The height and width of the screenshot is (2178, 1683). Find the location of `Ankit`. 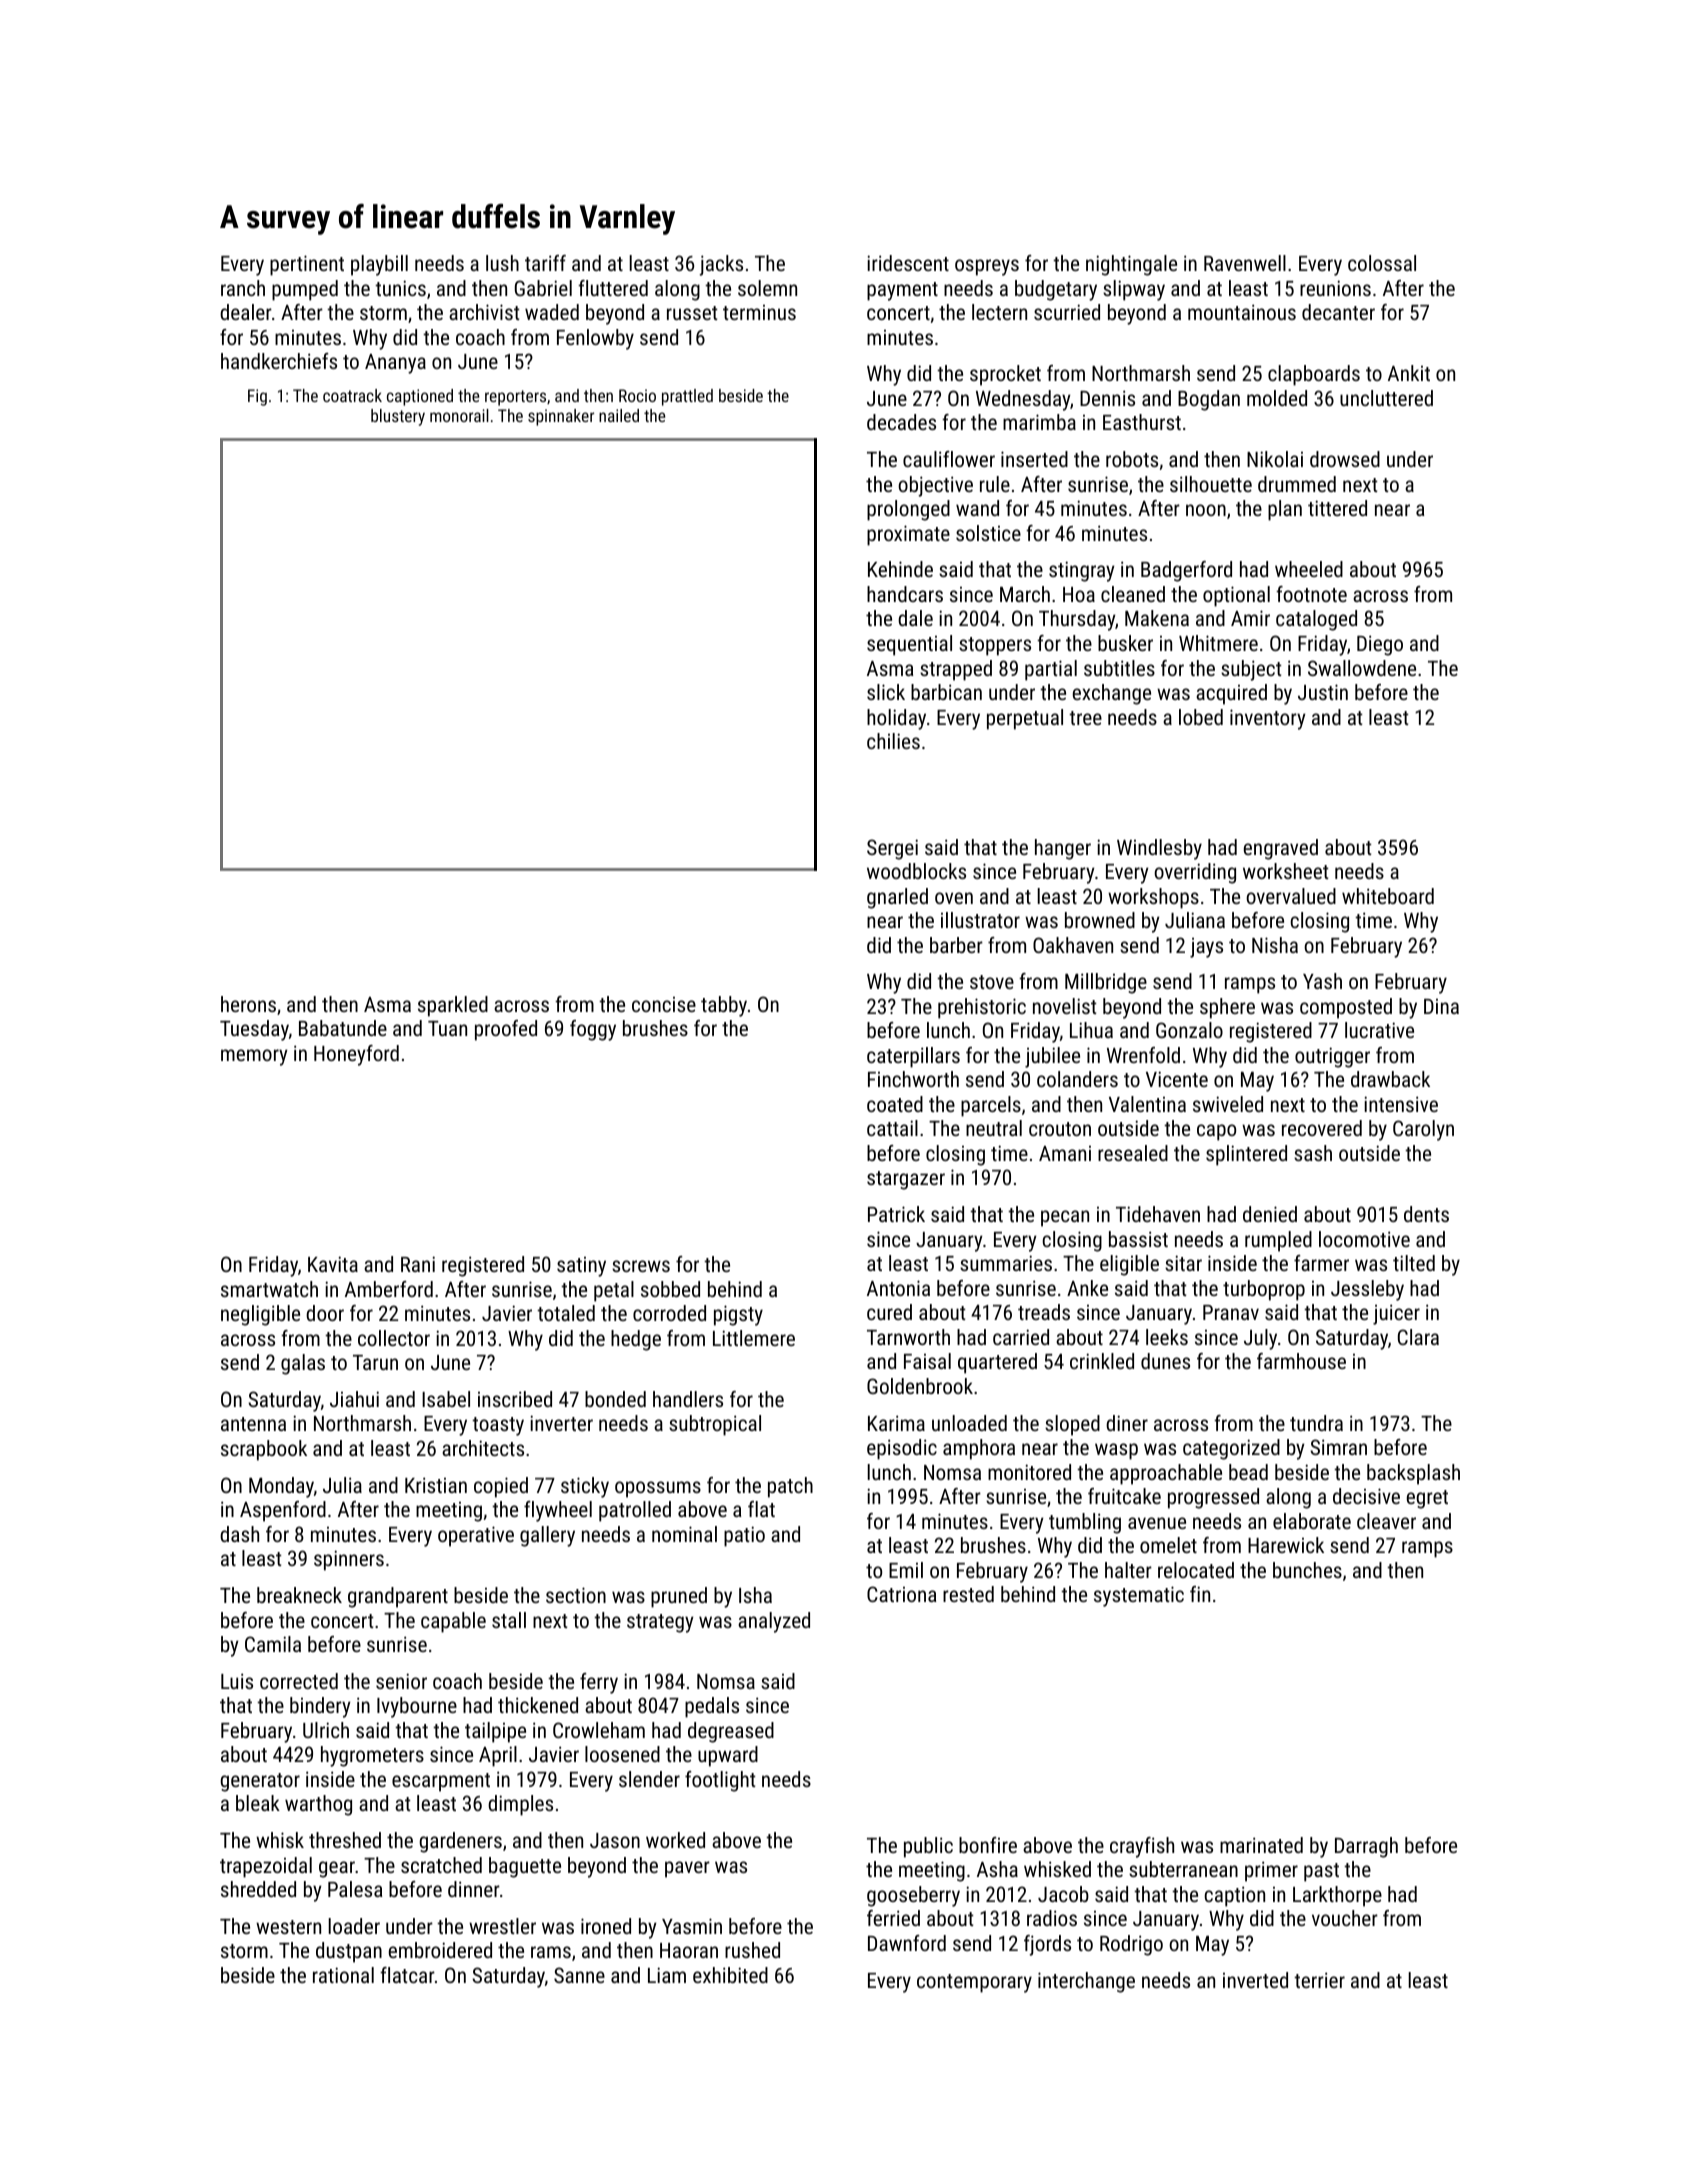

Ankit is located at coordinates (1409, 373).
